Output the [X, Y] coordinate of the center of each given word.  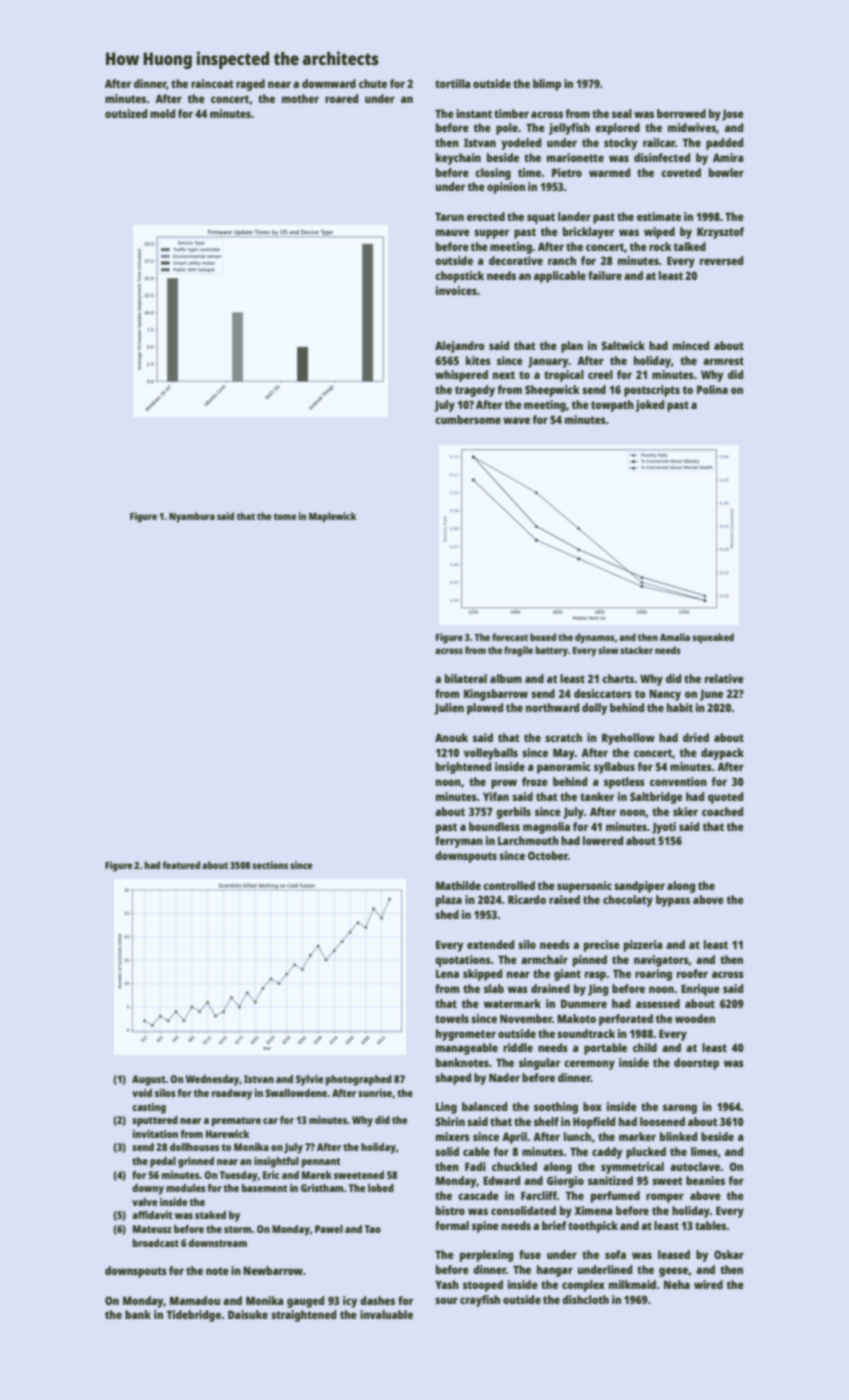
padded [724, 144]
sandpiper [639, 887]
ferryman [459, 842]
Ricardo [527, 899]
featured [181, 865]
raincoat [212, 83]
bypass [673, 901]
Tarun [449, 216]
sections [270, 865]
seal [622, 113]
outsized [126, 113]
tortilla [452, 83]
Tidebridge [194, 1316]
